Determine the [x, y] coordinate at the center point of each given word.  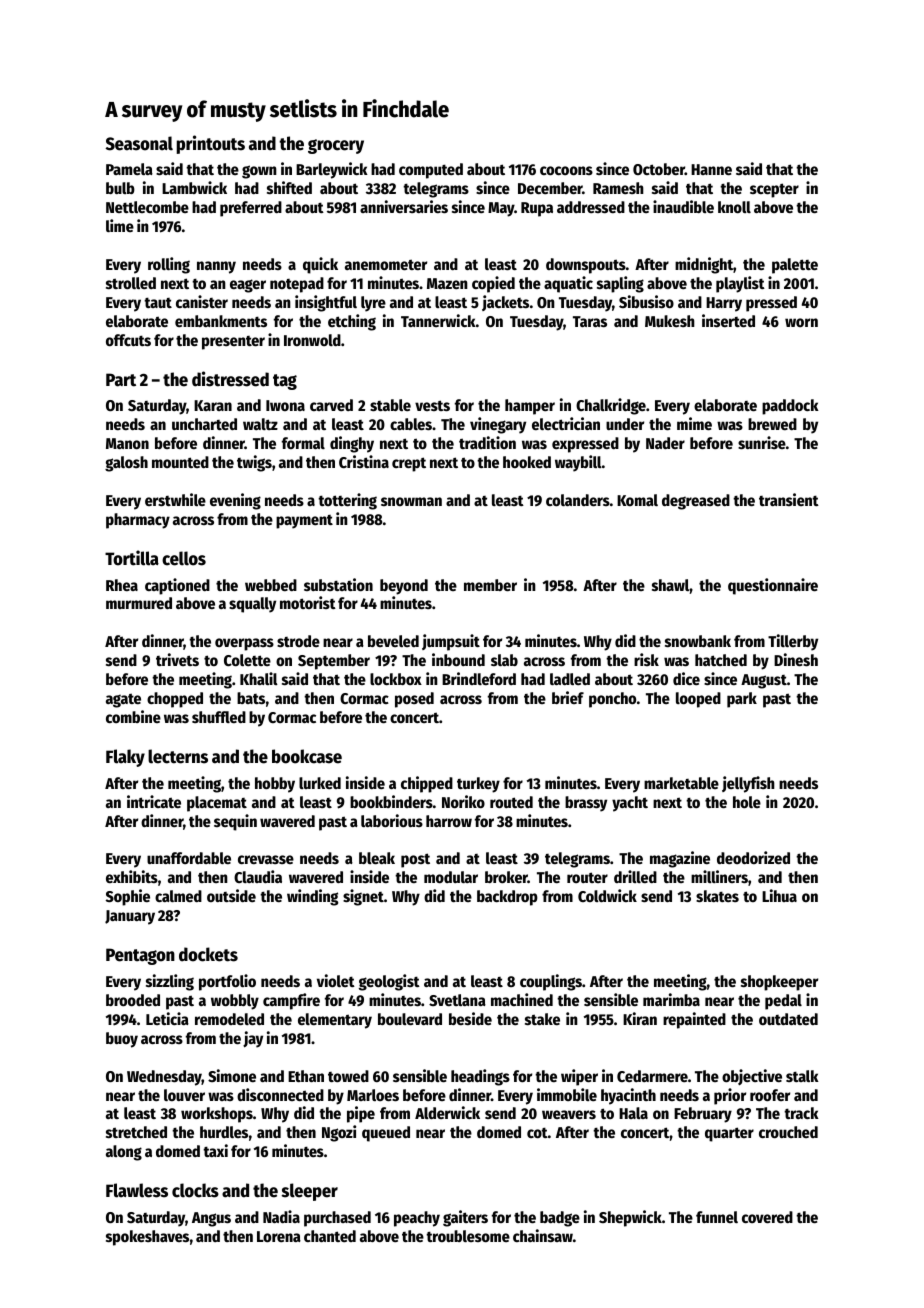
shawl [671, 585]
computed [431, 171]
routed [511, 802]
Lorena [279, 1236]
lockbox [396, 679]
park [742, 700]
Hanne [711, 169]
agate [123, 700]
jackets [505, 303]
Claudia [258, 876]
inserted [728, 320]
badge [560, 1219]
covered [767, 1217]
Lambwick [194, 187]
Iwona [285, 405]
